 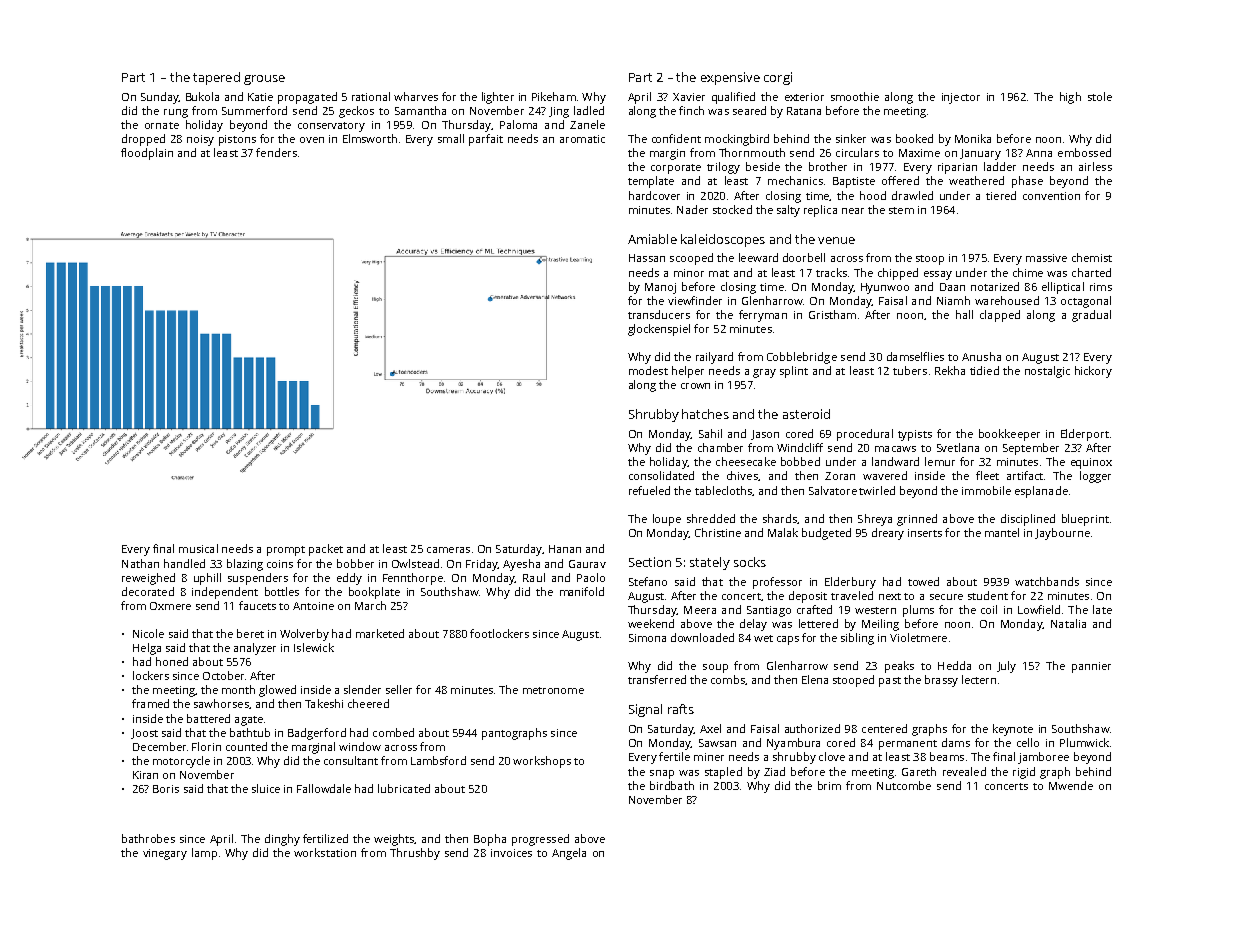 I want to click on floodplain, so click(x=147, y=154).
